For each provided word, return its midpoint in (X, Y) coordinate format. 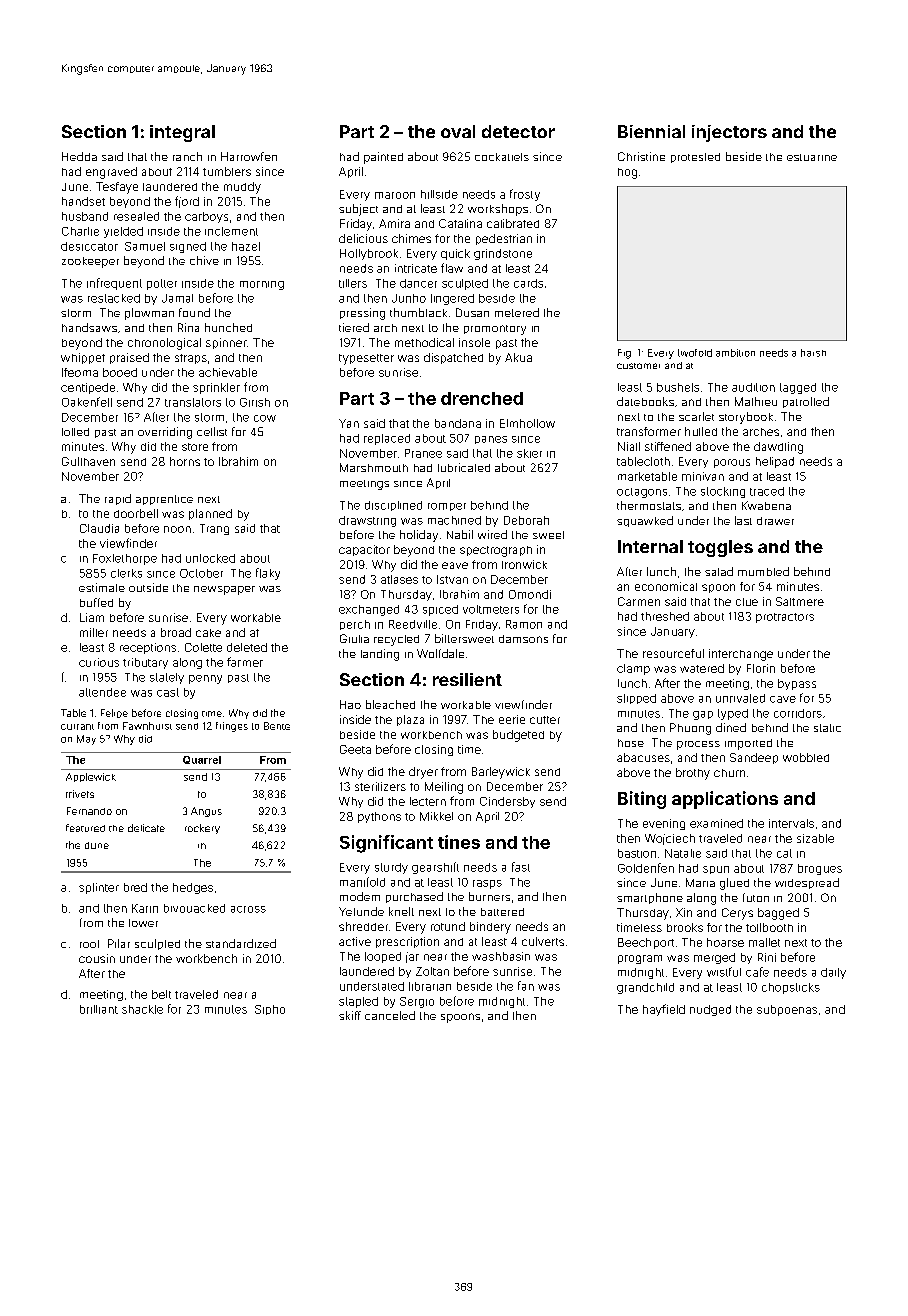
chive (204, 260)
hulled (701, 431)
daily (833, 973)
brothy (693, 774)
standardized (241, 943)
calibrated (513, 223)
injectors (729, 133)
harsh (813, 353)
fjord (187, 202)
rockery (202, 829)
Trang (214, 529)
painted (383, 158)
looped (383, 957)
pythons (379, 817)
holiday (419, 536)
